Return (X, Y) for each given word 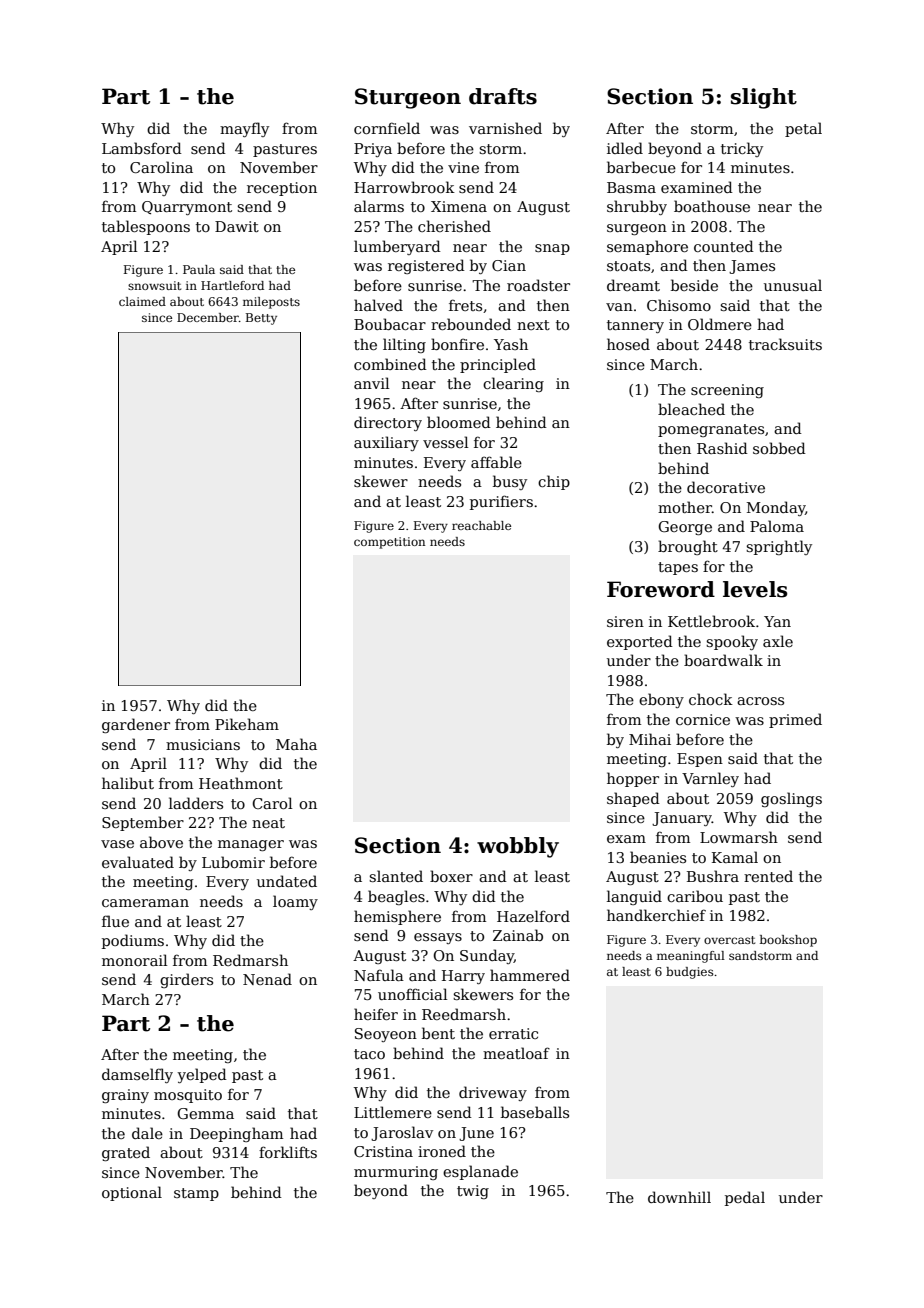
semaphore (647, 247)
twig (473, 1192)
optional (132, 1193)
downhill (679, 1197)
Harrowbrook (404, 187)
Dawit (237, 226)
